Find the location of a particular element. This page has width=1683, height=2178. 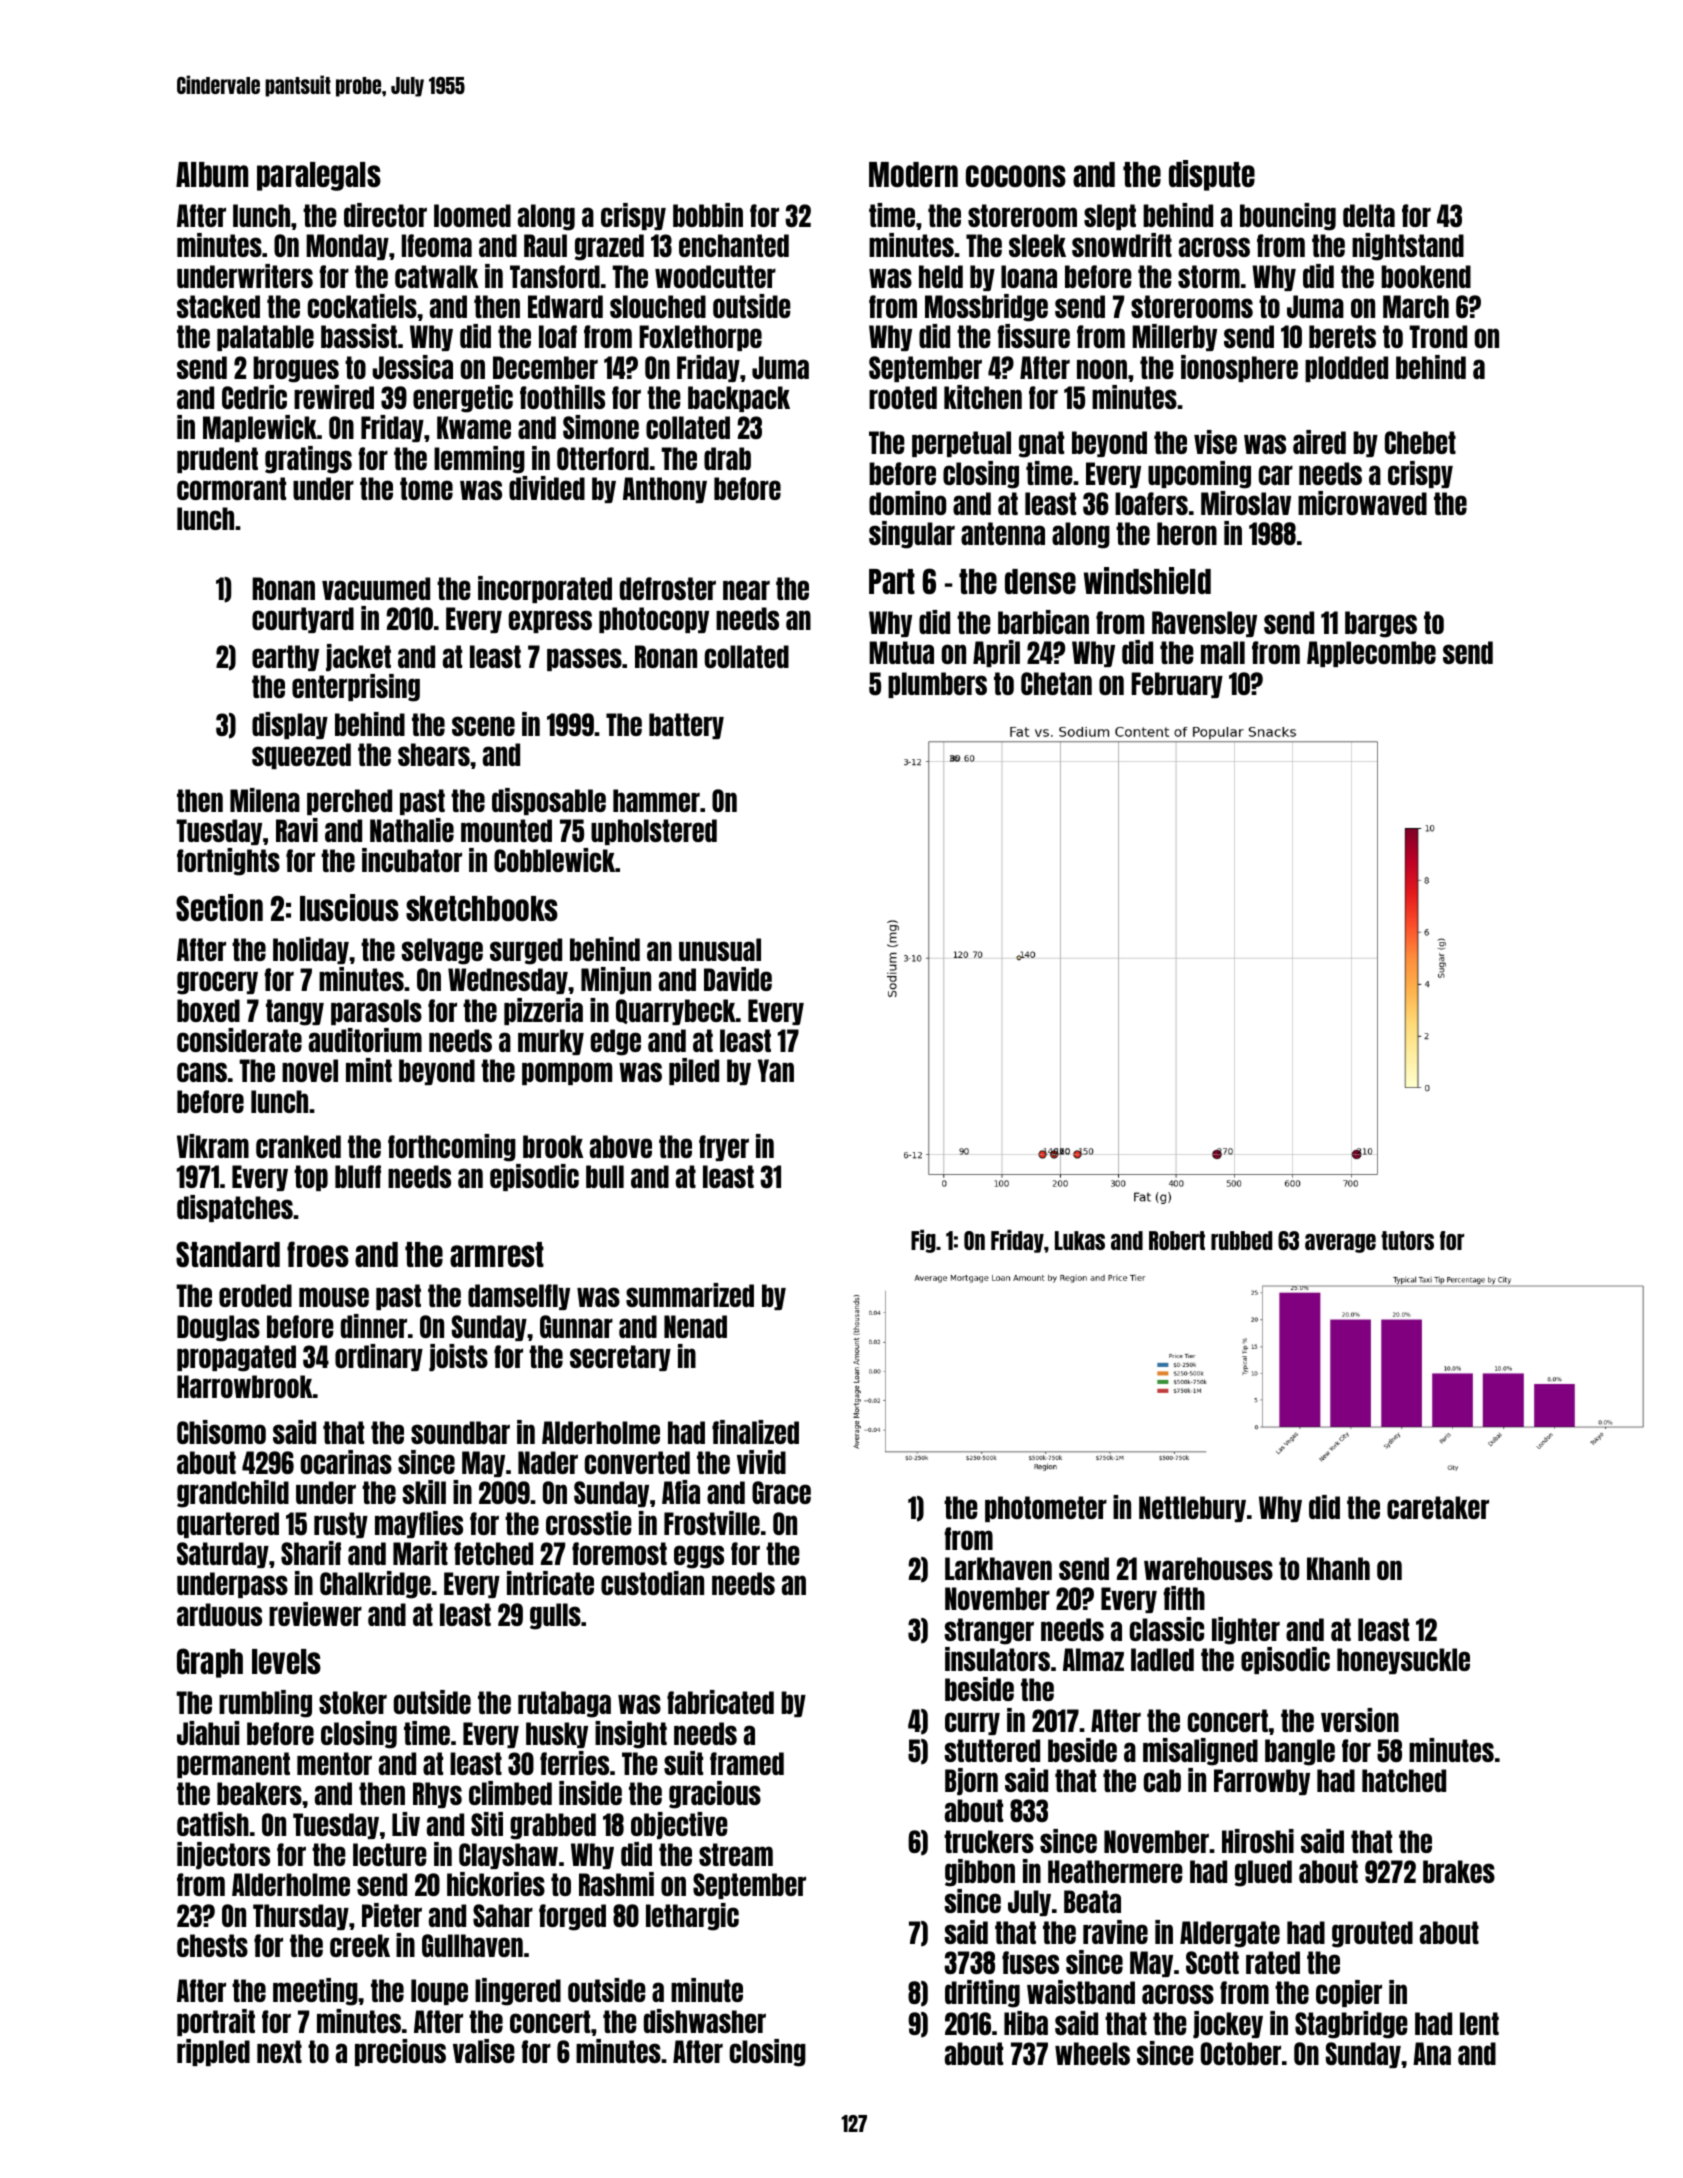

dispute is located at coordinates (1212, 175).
